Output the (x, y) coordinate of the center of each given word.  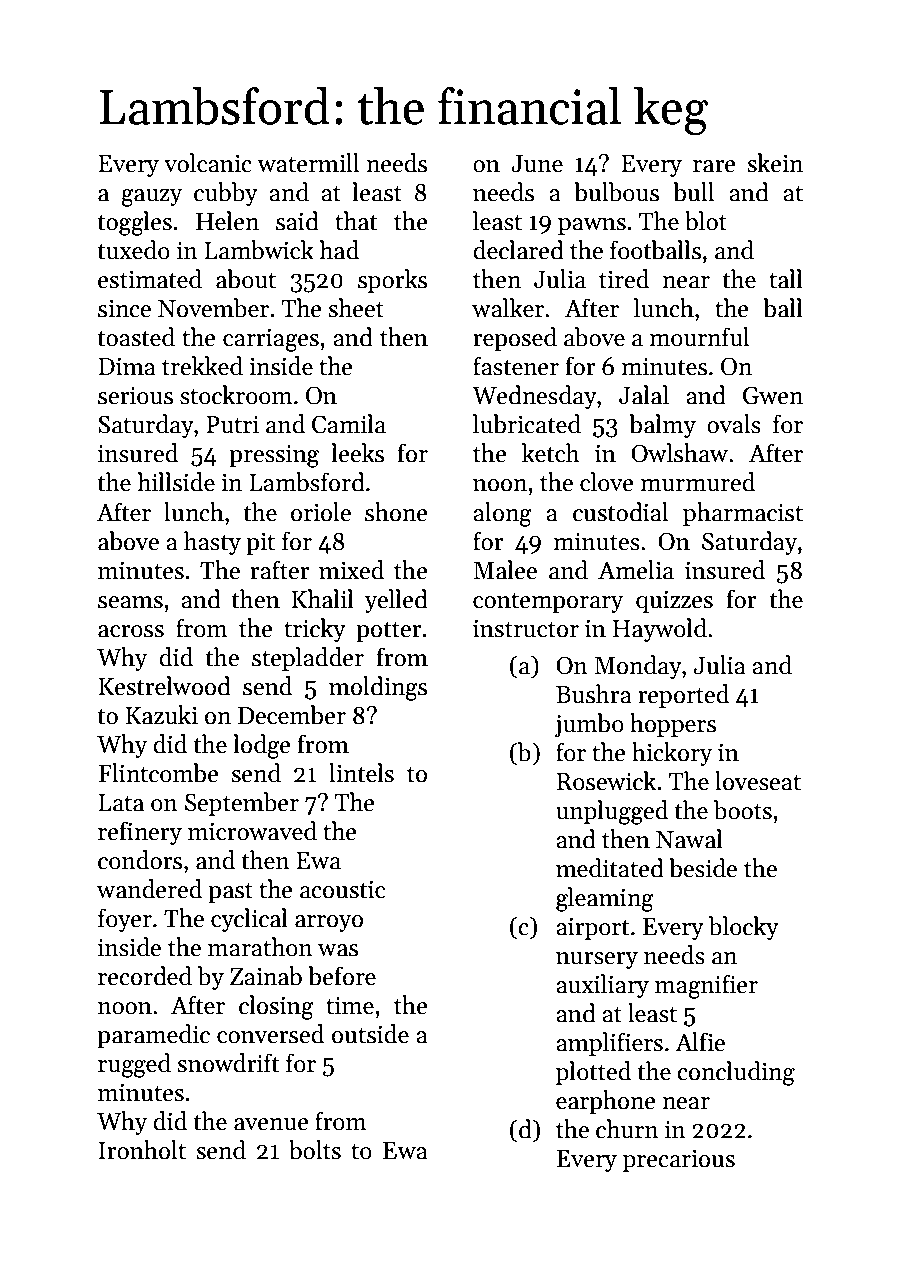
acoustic (342, 889)
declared (518, 250)
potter (389, 632)
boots (743, 810)
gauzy (151, 198)
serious (135, 396)
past (230, 893)
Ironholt (142, 1150)
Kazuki (162, 715)
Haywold (660, 630)
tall (786, 279)
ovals (734, 424)
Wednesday (534, 397)
